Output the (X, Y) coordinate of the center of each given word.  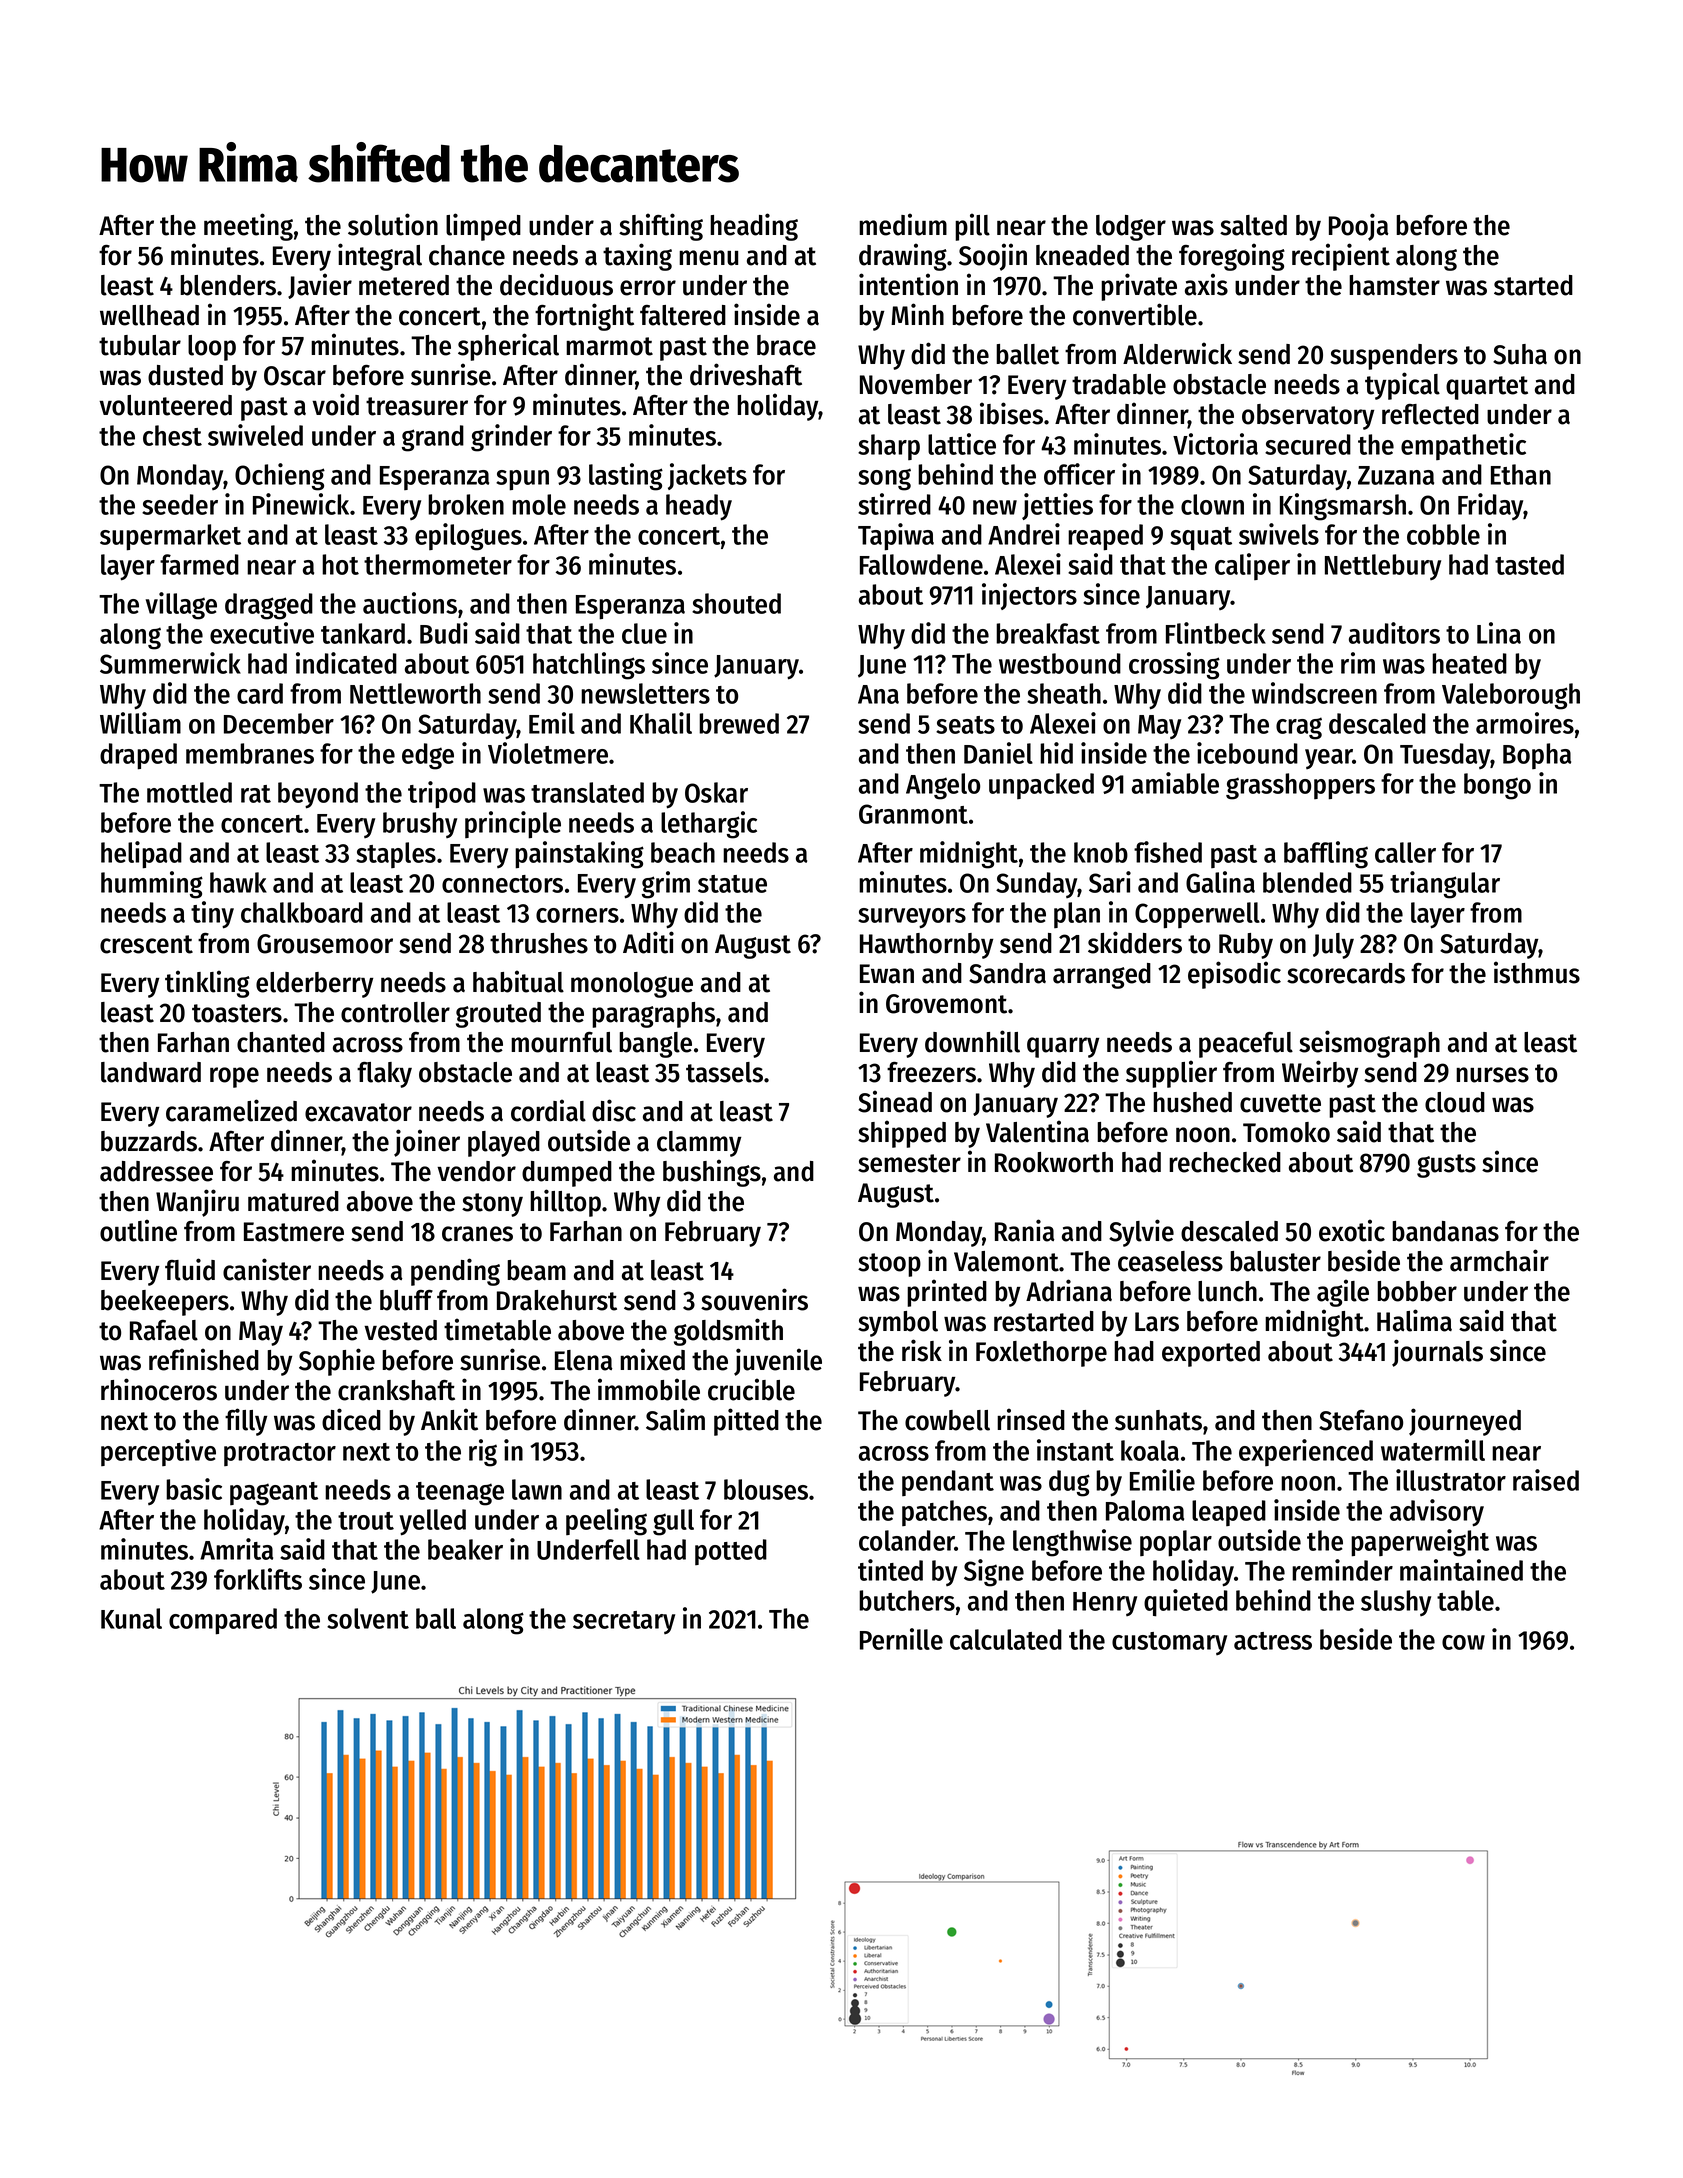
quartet (1487, 388)
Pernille (901, 1639)
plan (1077, 915)
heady (699, 507)
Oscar (295, 376)
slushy (1396, 1603)
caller (1405, 852)
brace (786, 345)
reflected (1430, 414)
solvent (368, 1618)
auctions (410, 603)
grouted (498, 1015)
